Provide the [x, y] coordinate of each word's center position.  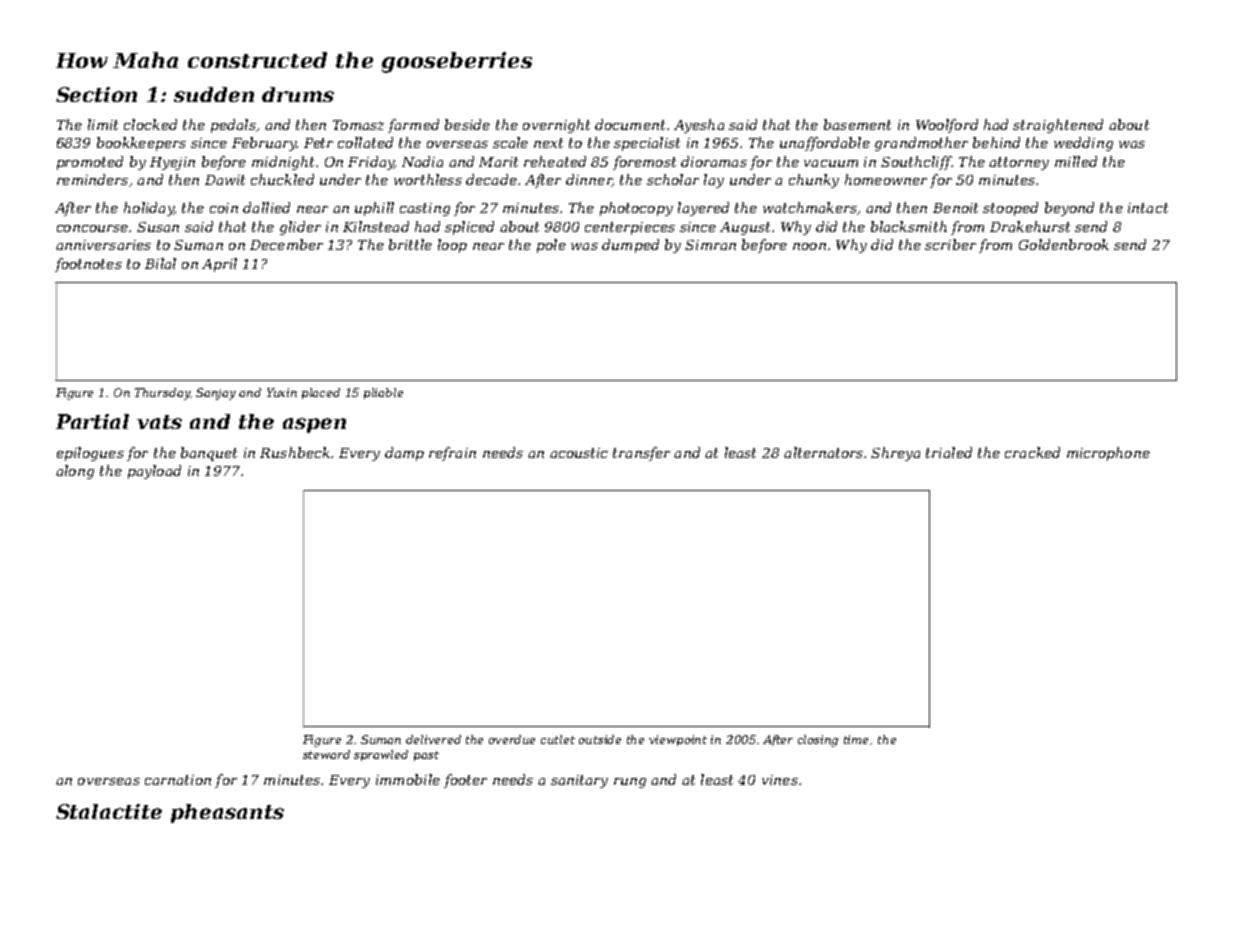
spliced [469, 228]
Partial [92, 421]
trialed [949, 452]
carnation [178, 780]
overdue [512, 739]
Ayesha [699, 126]
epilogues [90, 454]
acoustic [579, 453]
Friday [371, 163]
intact [1148, 208]
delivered [433, 739]
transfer [641, 454]
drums [298, 94]
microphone [1108, 454]
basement [857, 124]
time [856, 739]
